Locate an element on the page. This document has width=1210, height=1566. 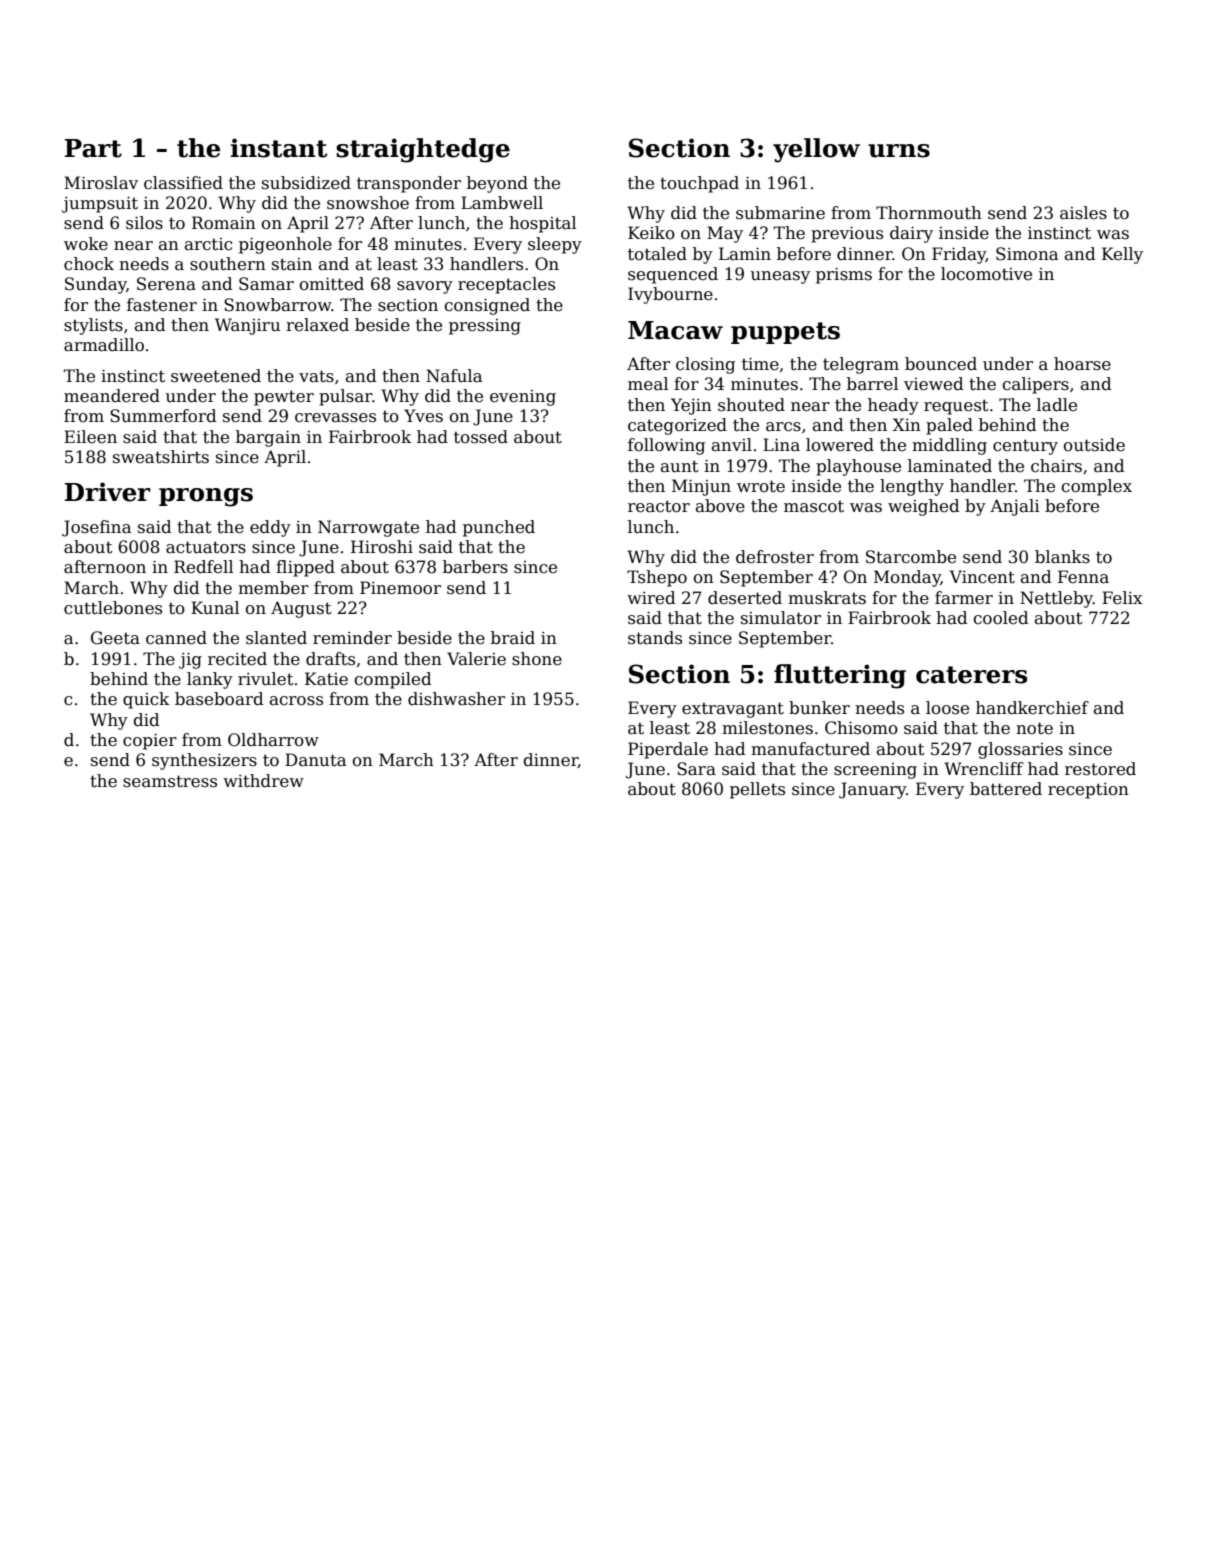
jig is located at coordinates (190, 660).
